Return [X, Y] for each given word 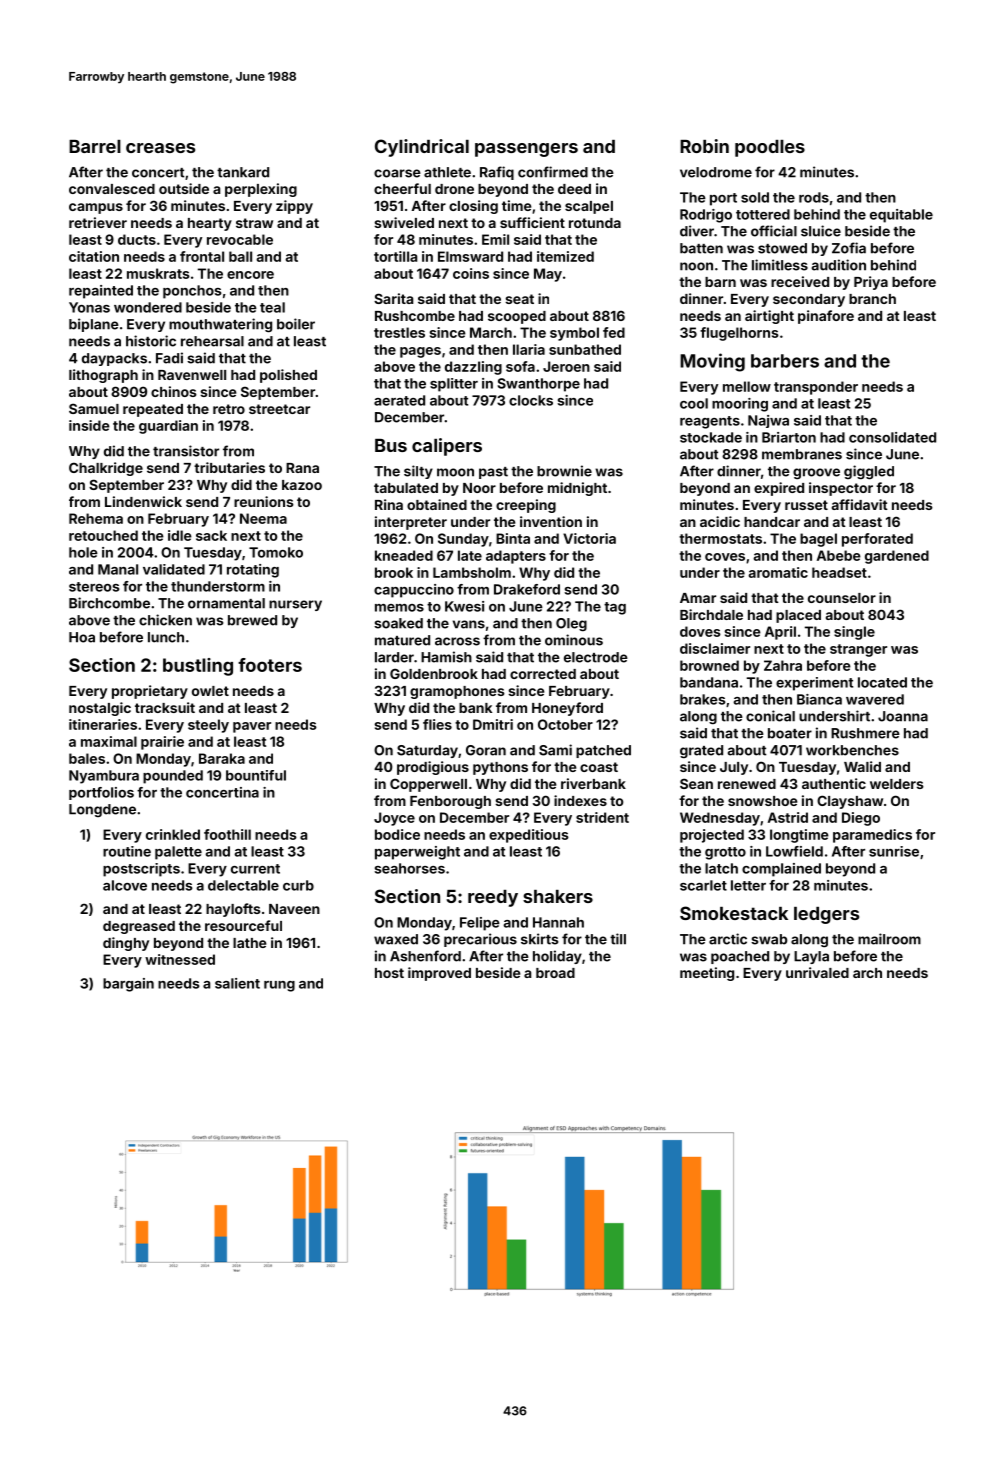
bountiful [256, 775]
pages [420, 352]
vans [469, 624]
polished [288, 376]
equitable [901, 216]
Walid [862, 766]
